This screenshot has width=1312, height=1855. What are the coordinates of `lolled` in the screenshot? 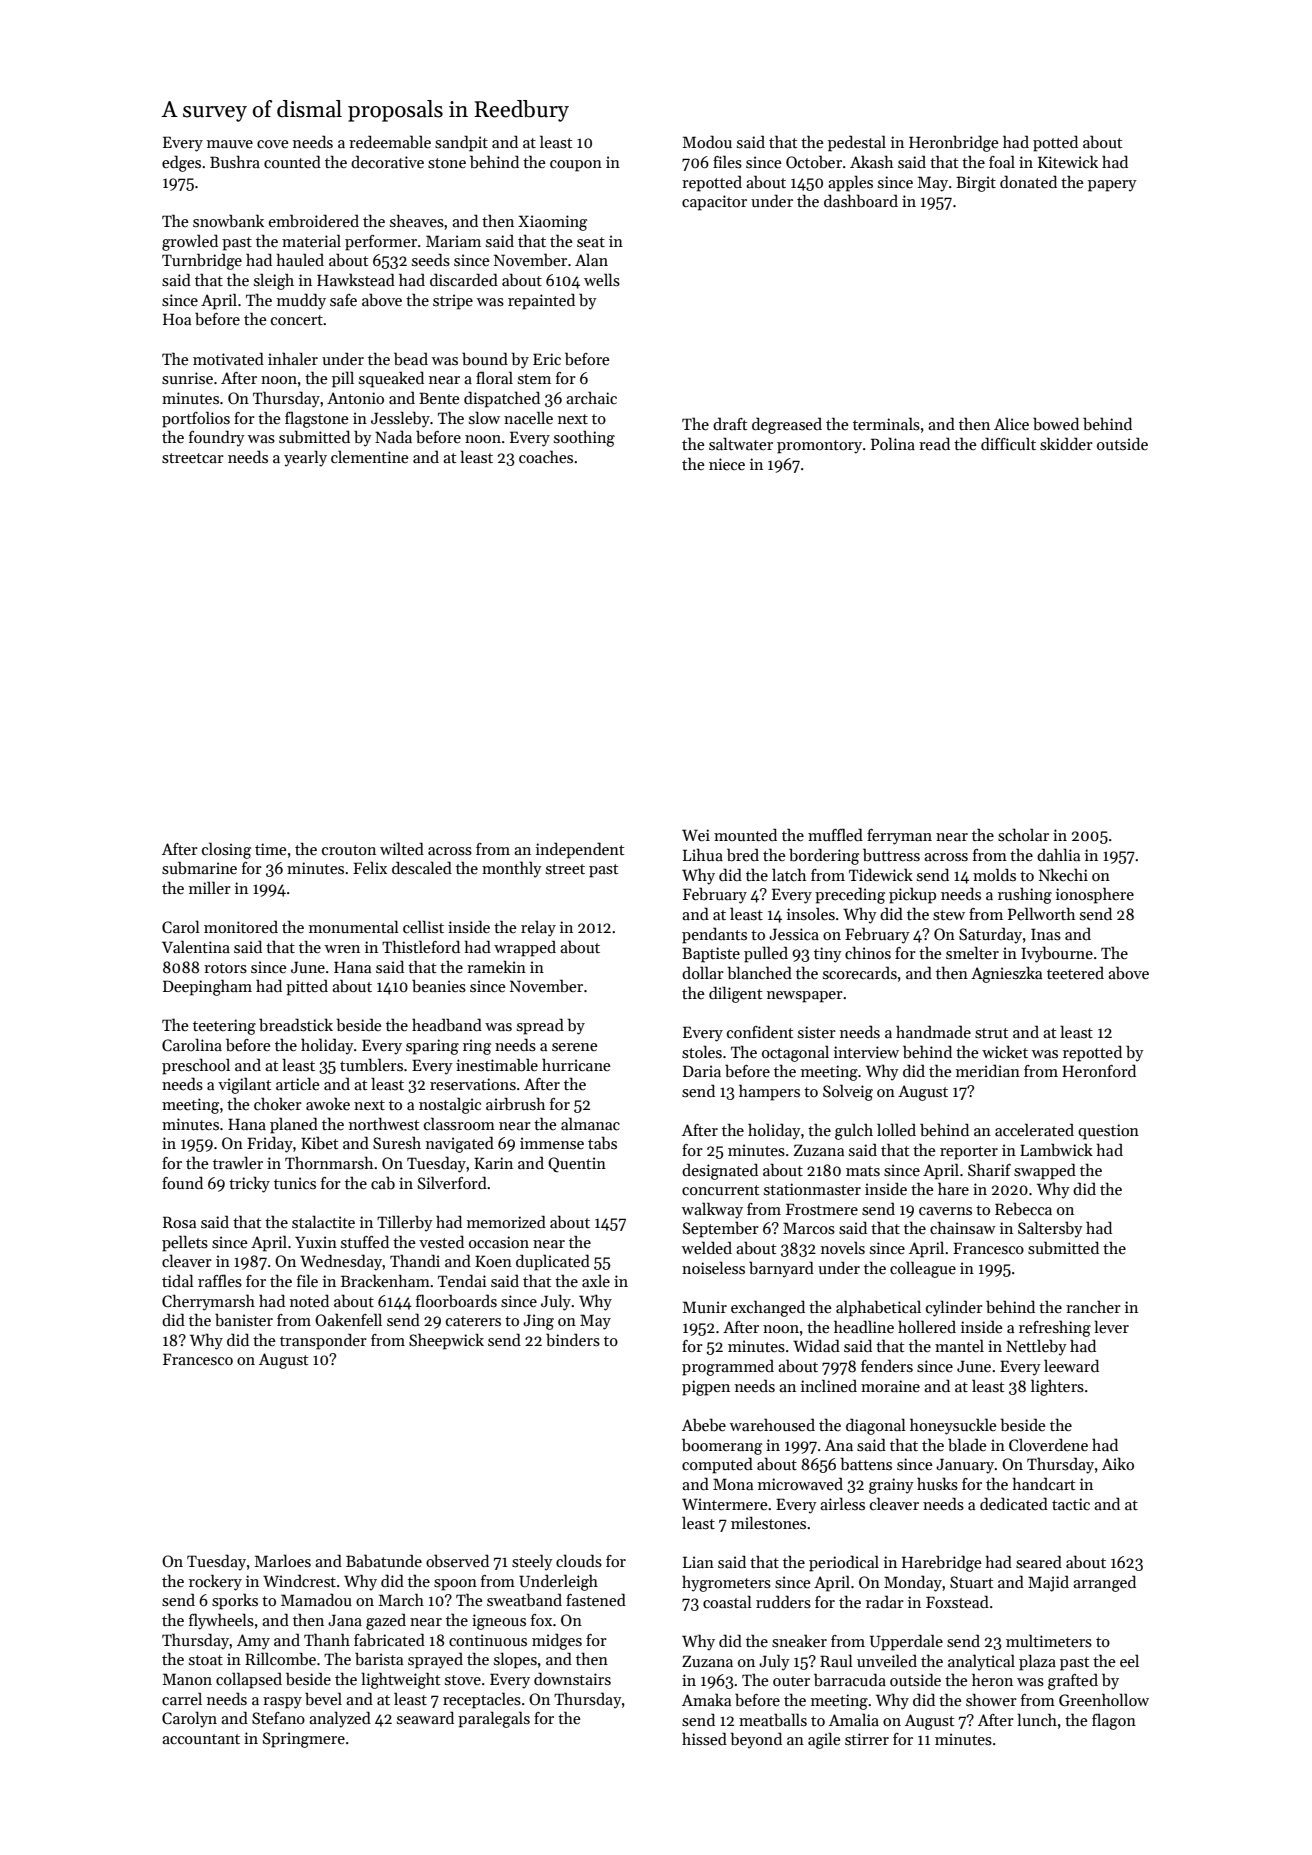 It's located at (896, 1129).
